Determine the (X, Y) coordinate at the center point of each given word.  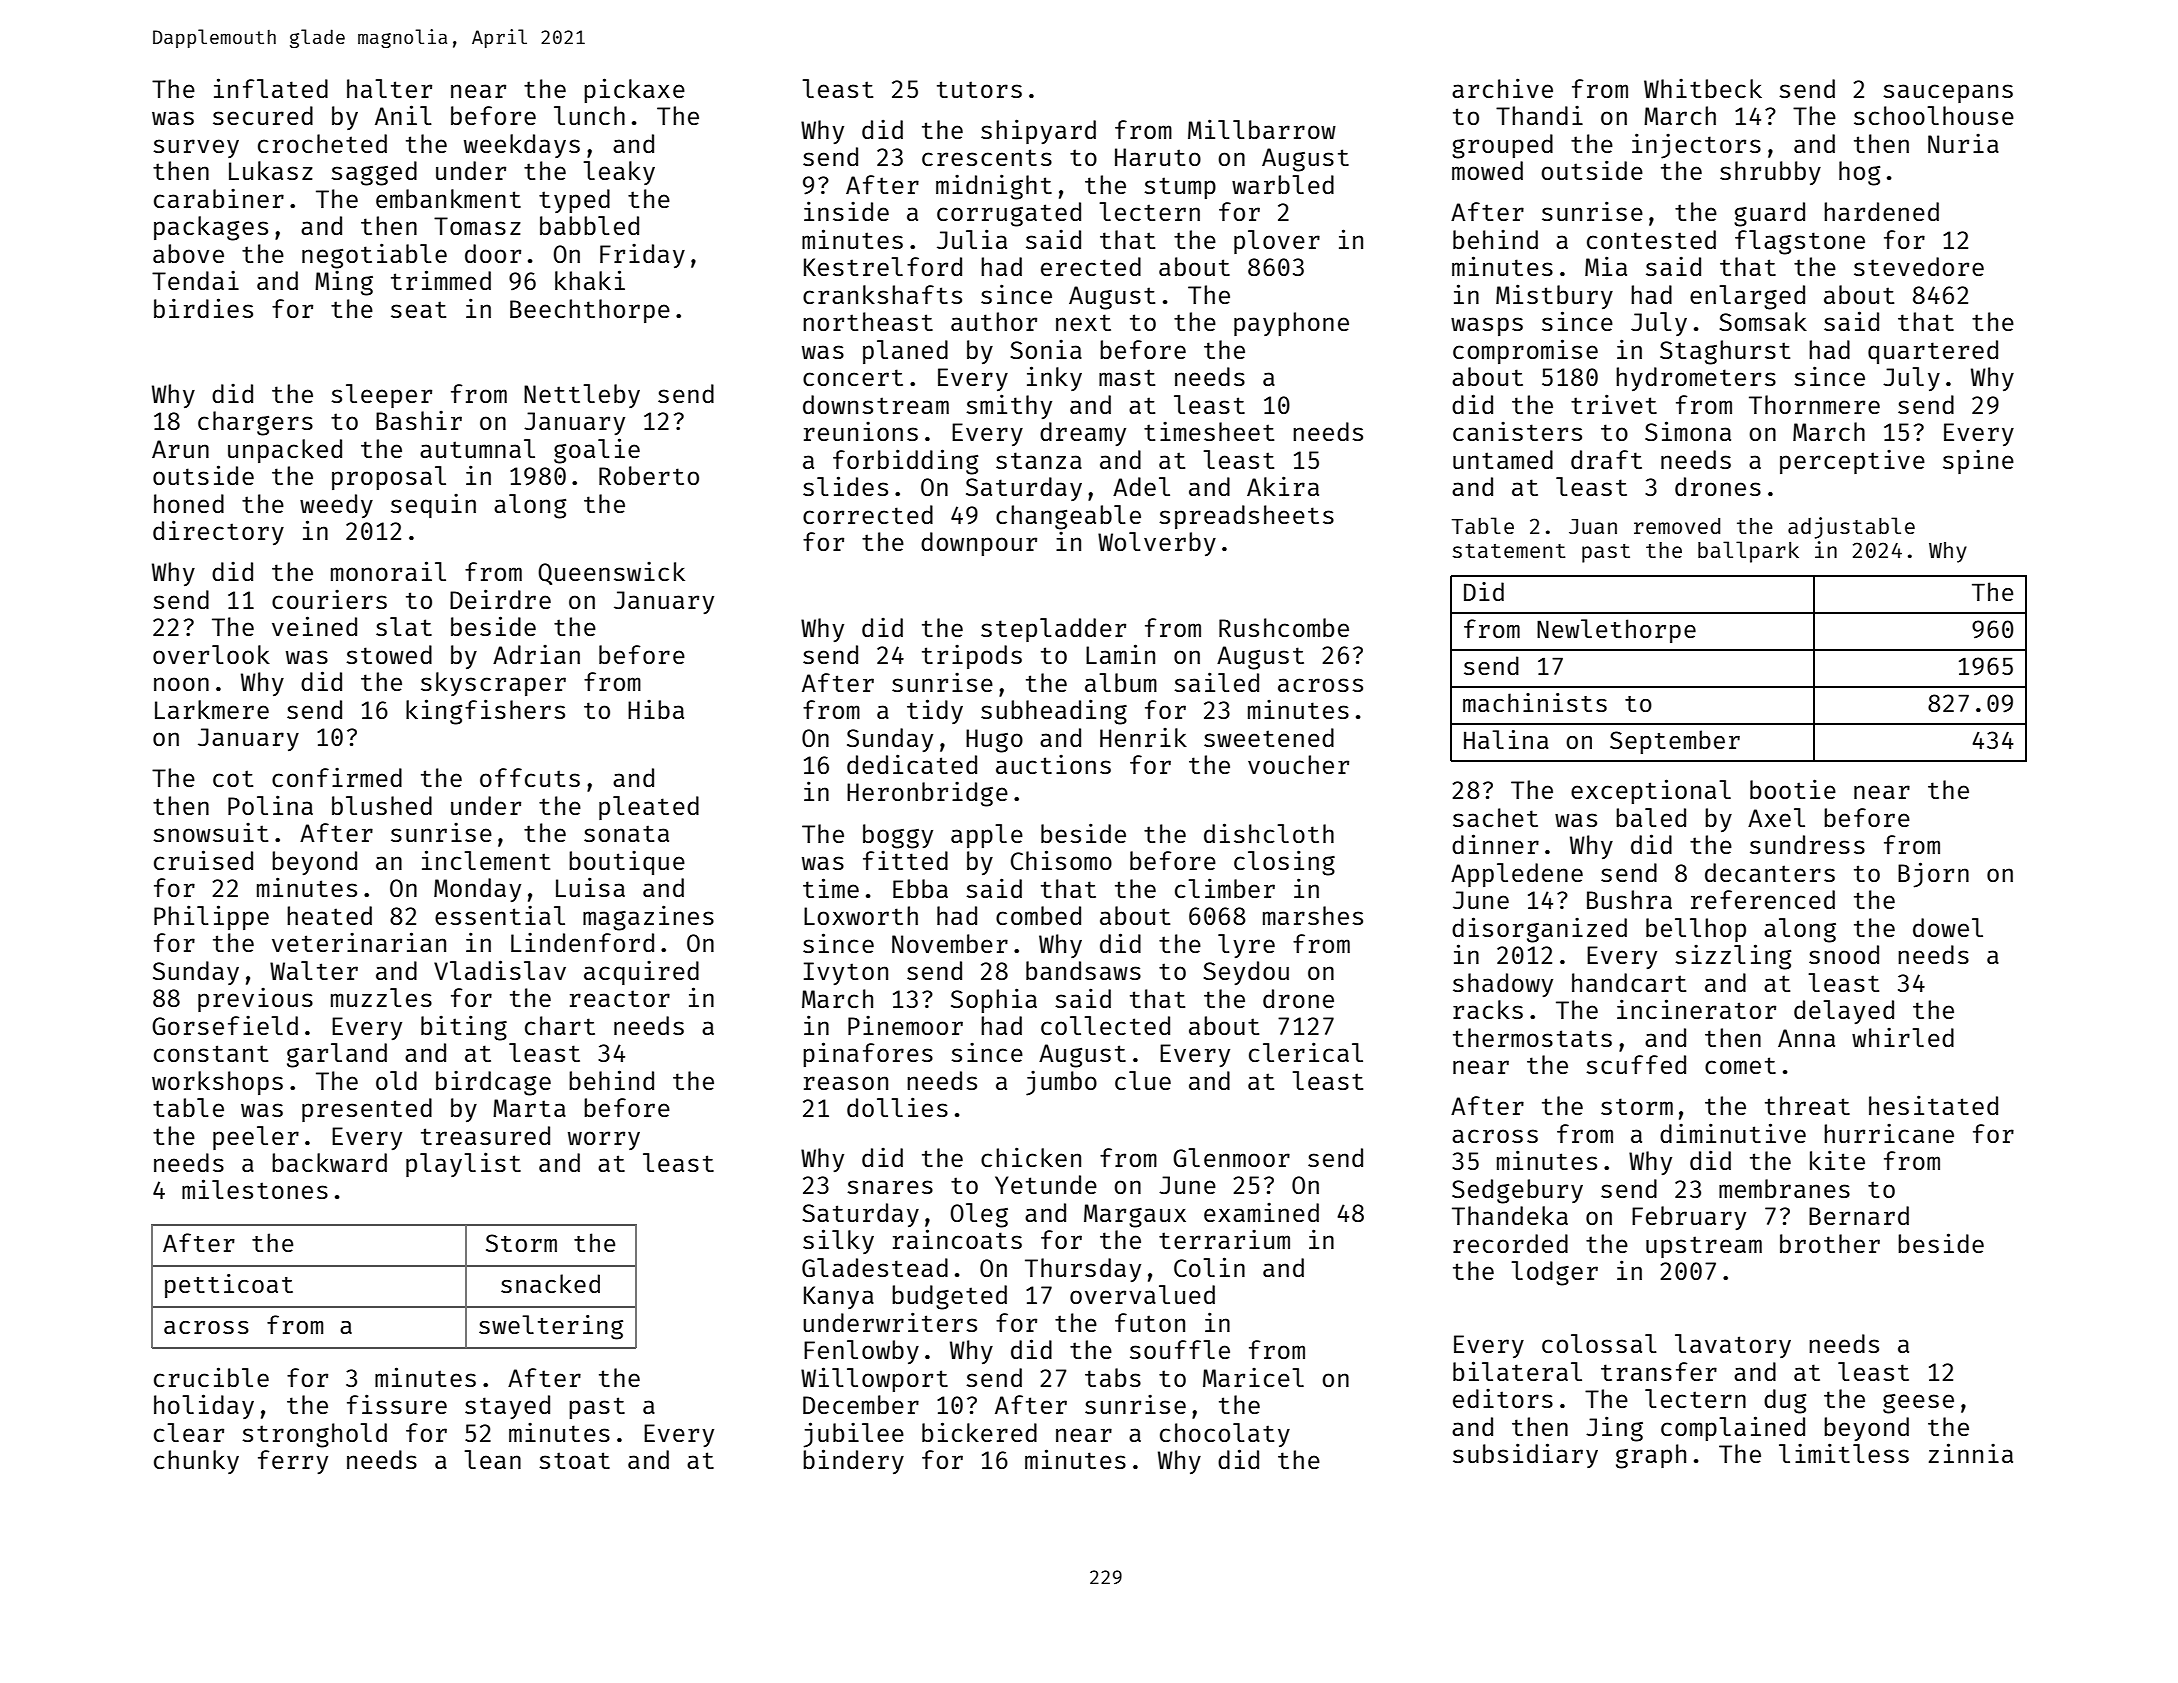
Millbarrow (1262, 129)
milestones (255, 1189)
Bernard (1859, 1215)
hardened (1881, 211)
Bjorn (1933, 875)
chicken (1031, 1157)
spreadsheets (1246, 517)
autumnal (477, 448)
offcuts (530, 777)
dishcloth (1269, 833)
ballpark (1748, 552)
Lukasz (271, 170)
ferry (293, 1462)
